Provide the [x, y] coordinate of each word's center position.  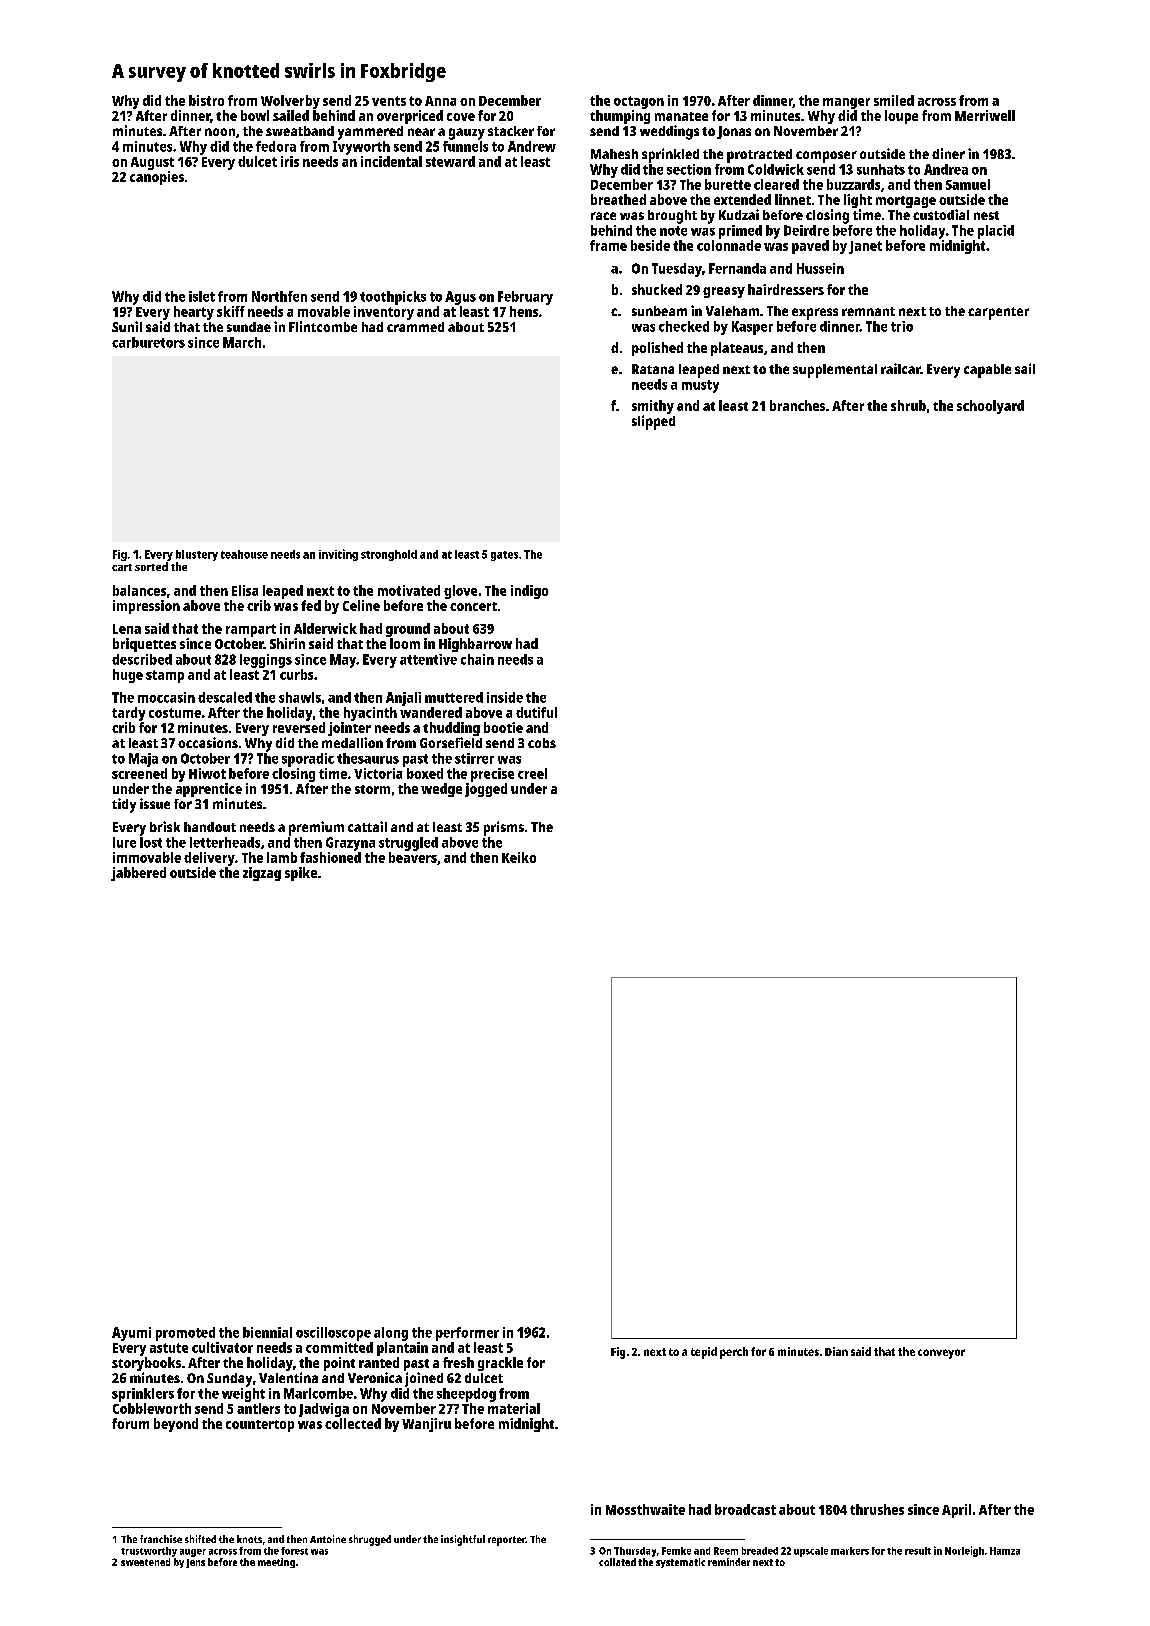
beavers [413, 857]
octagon [639, 102]
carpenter [998, 313]
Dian [836, 1351]
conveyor [941, 1354]
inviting [338, 555]
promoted [185, 1334]
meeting [276, 1563]
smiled [894, 100]
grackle [500, 1364]
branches [797, 405]
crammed [415, 327]
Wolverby [290, 102]
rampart [251, 630]
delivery [209, 859]
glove [460, 592]
